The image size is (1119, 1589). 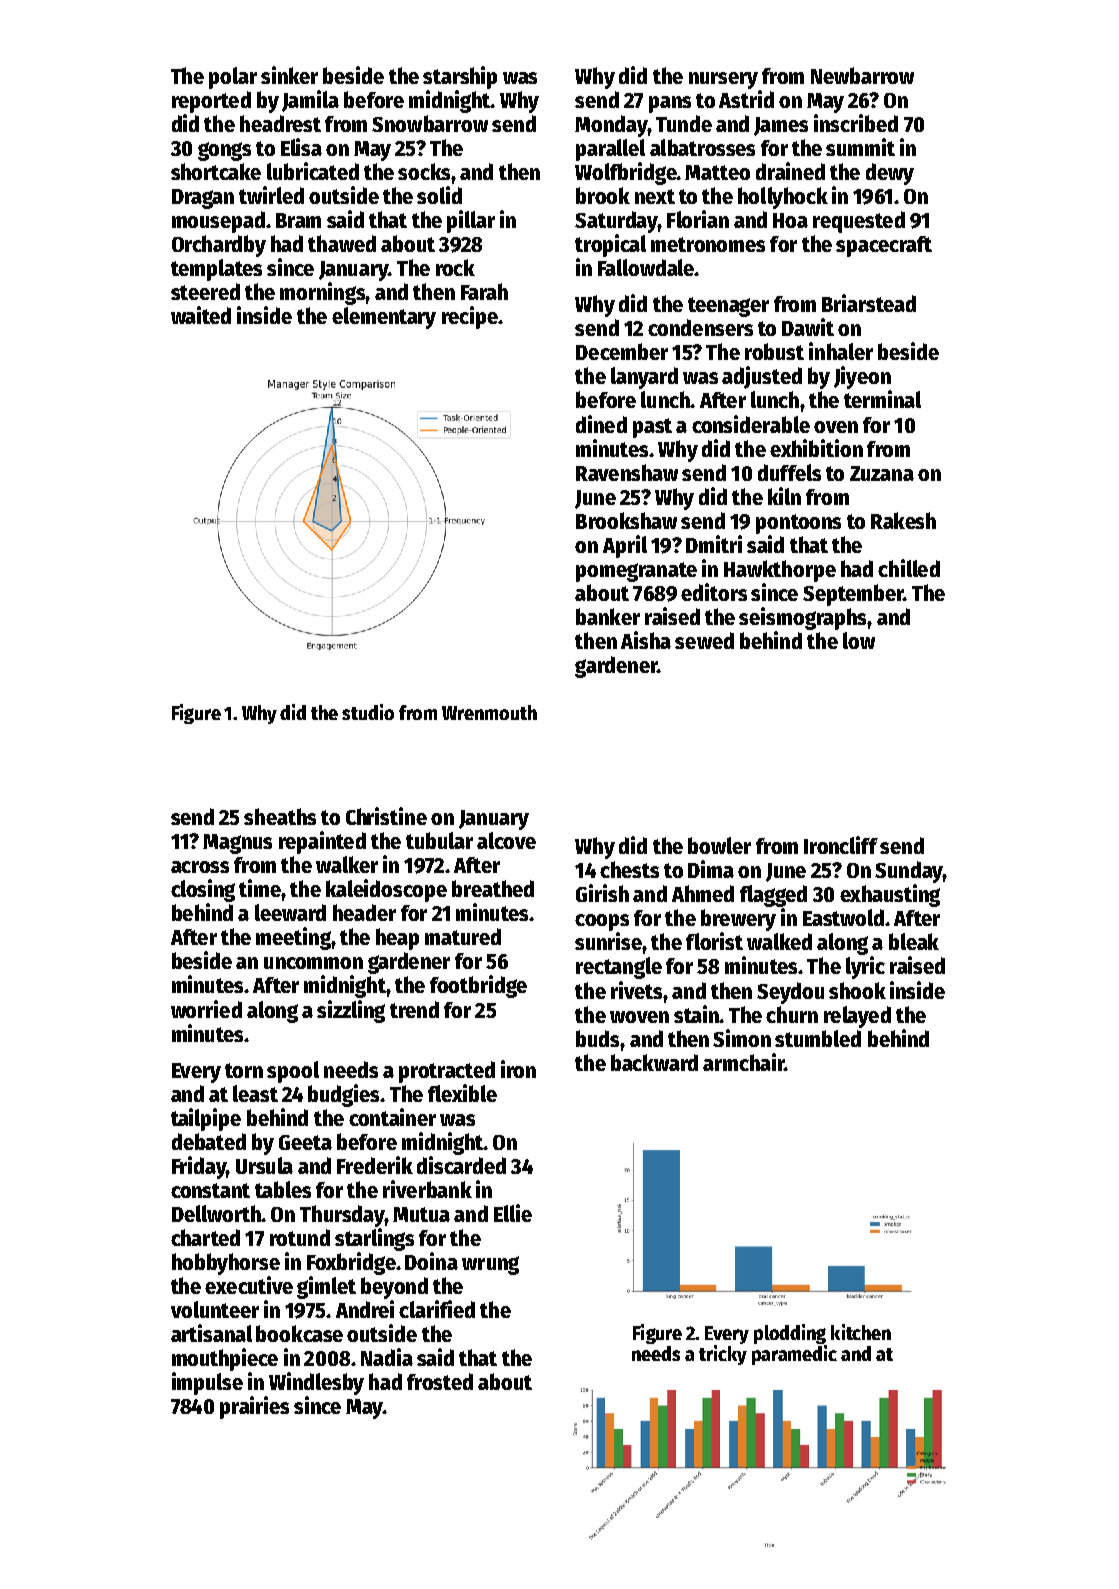 I want to click on Newbarrow, so click(x=862, y=75).
